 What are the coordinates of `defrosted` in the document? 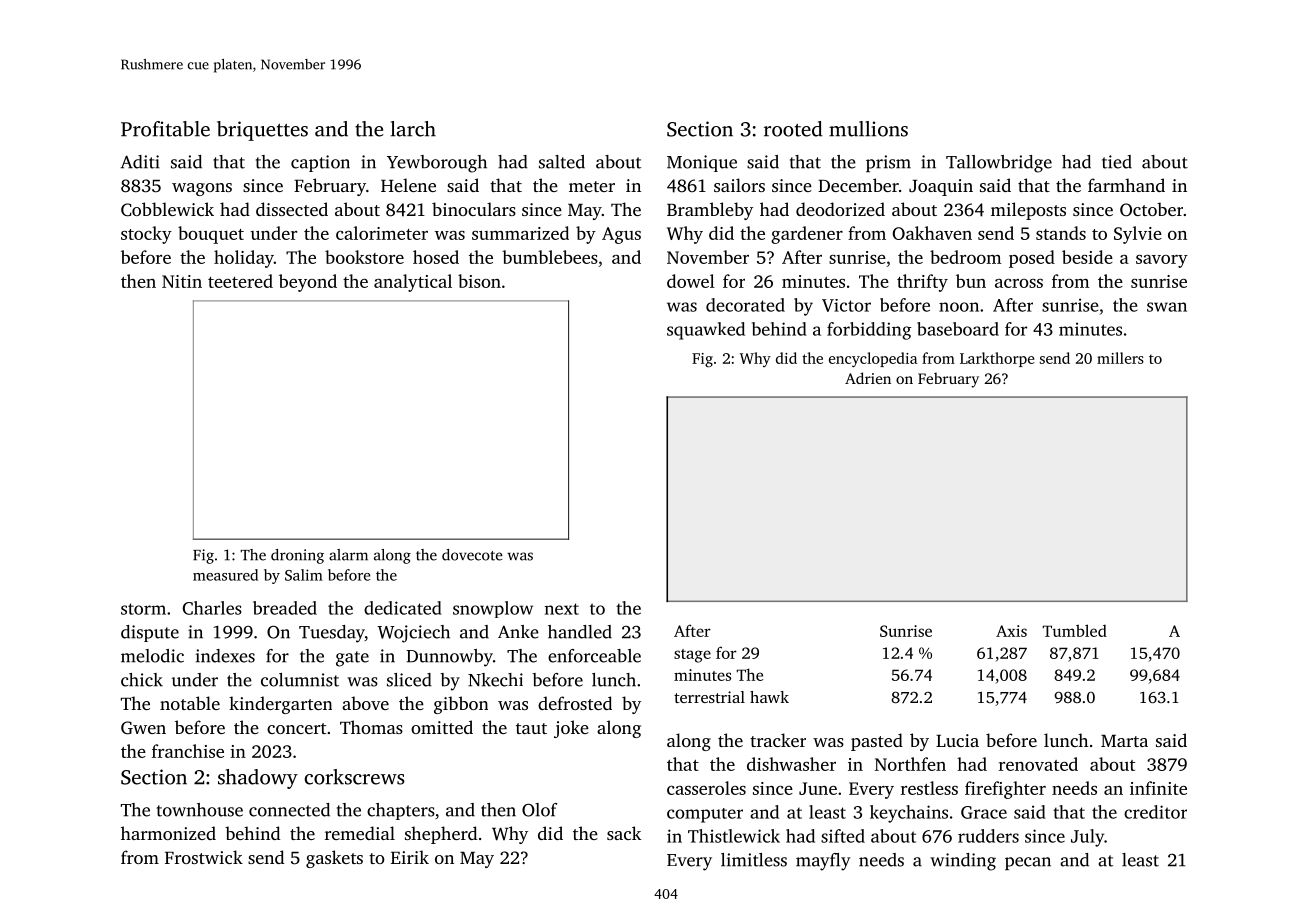 It's located at (575, 703).
